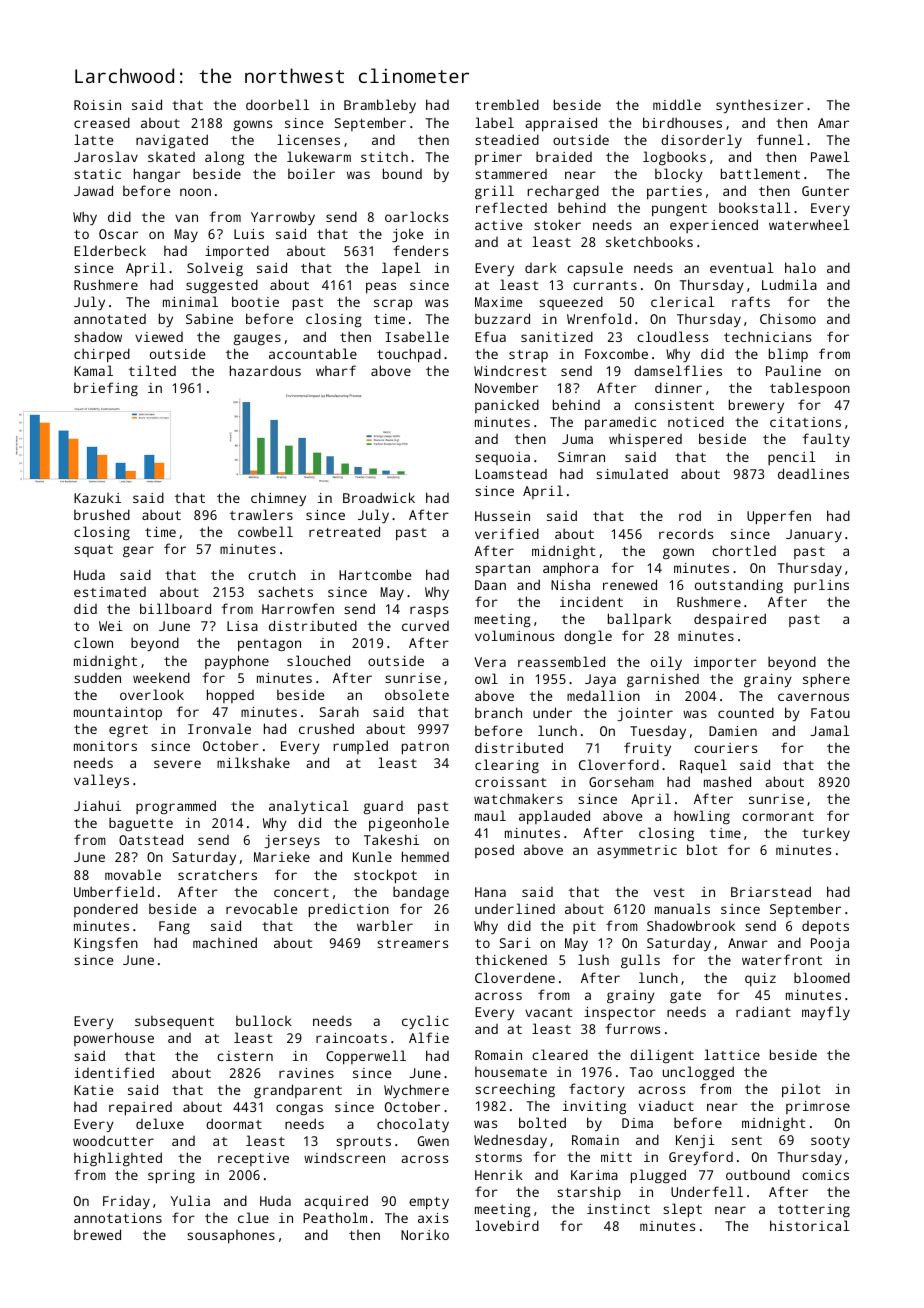  What do you see at coordinates (97, 498) in the screenshot?
I see `Kazuki` at bounding box center [97, 498].
